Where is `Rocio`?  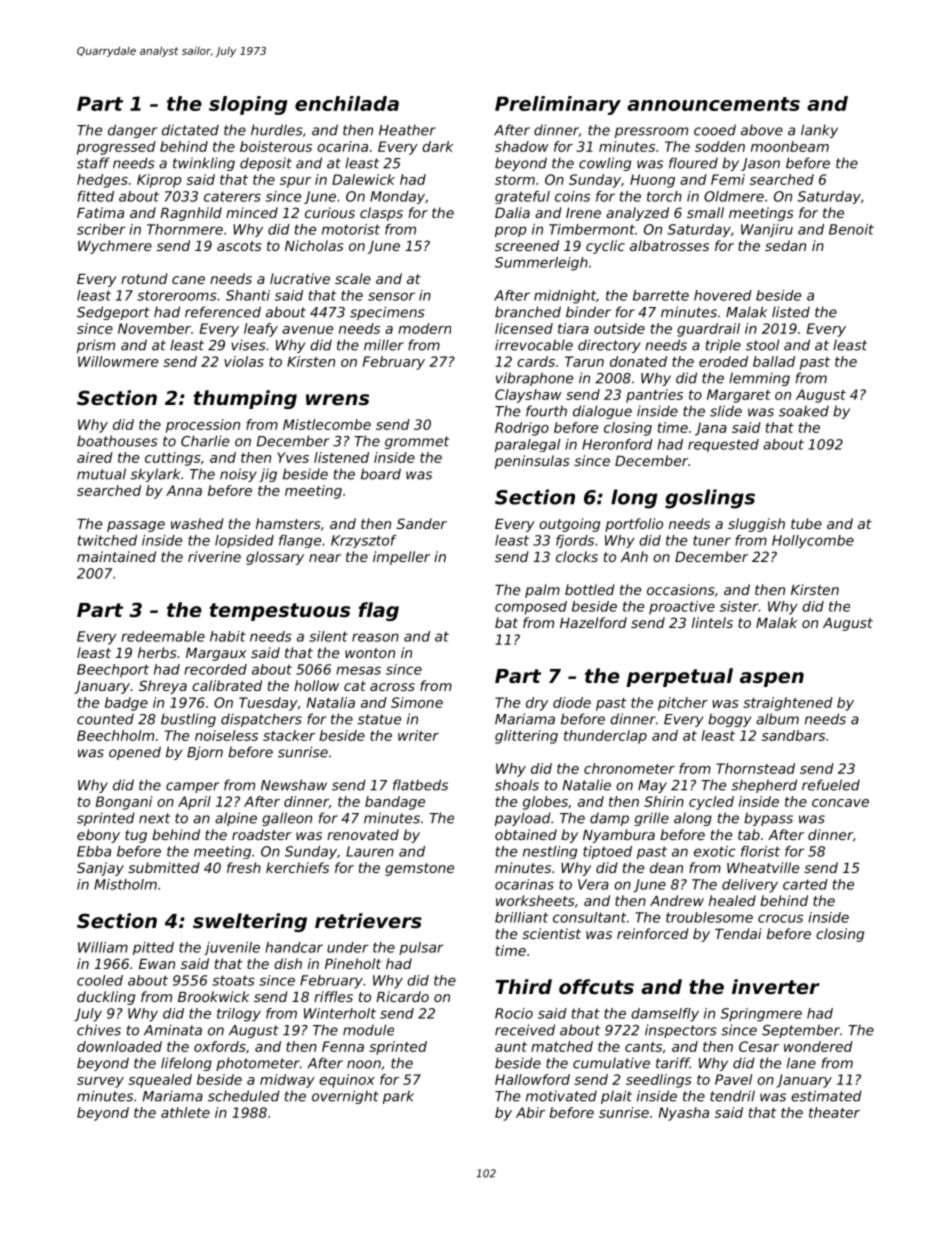
Rocio is located at coordinates (514, 1013).
